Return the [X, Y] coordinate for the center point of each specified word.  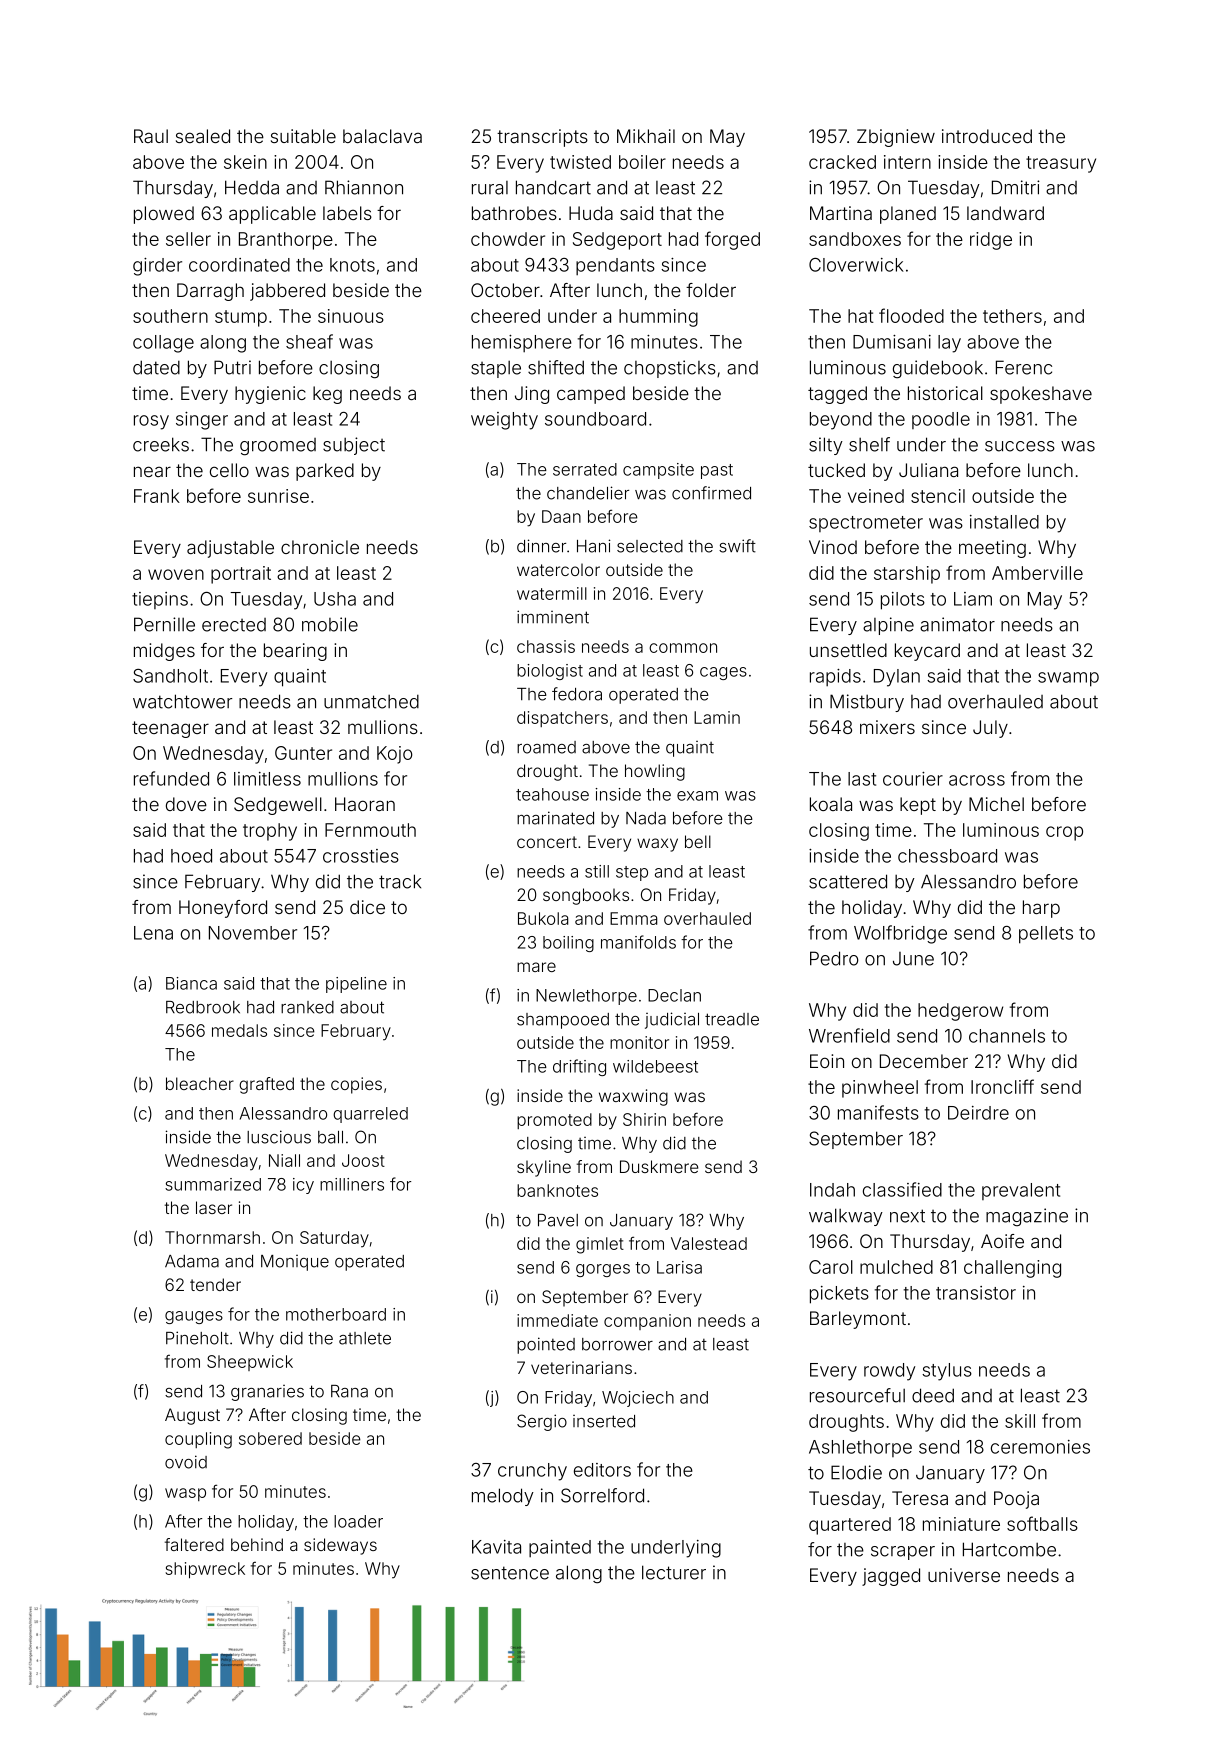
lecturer [674, 1572]
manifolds [638, 942]
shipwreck [205, 1570]
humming [658, 318]
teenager [170, 729]
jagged [891, 1577]
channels [1007, 1036]
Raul [151, 136]
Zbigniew [896, 138]
